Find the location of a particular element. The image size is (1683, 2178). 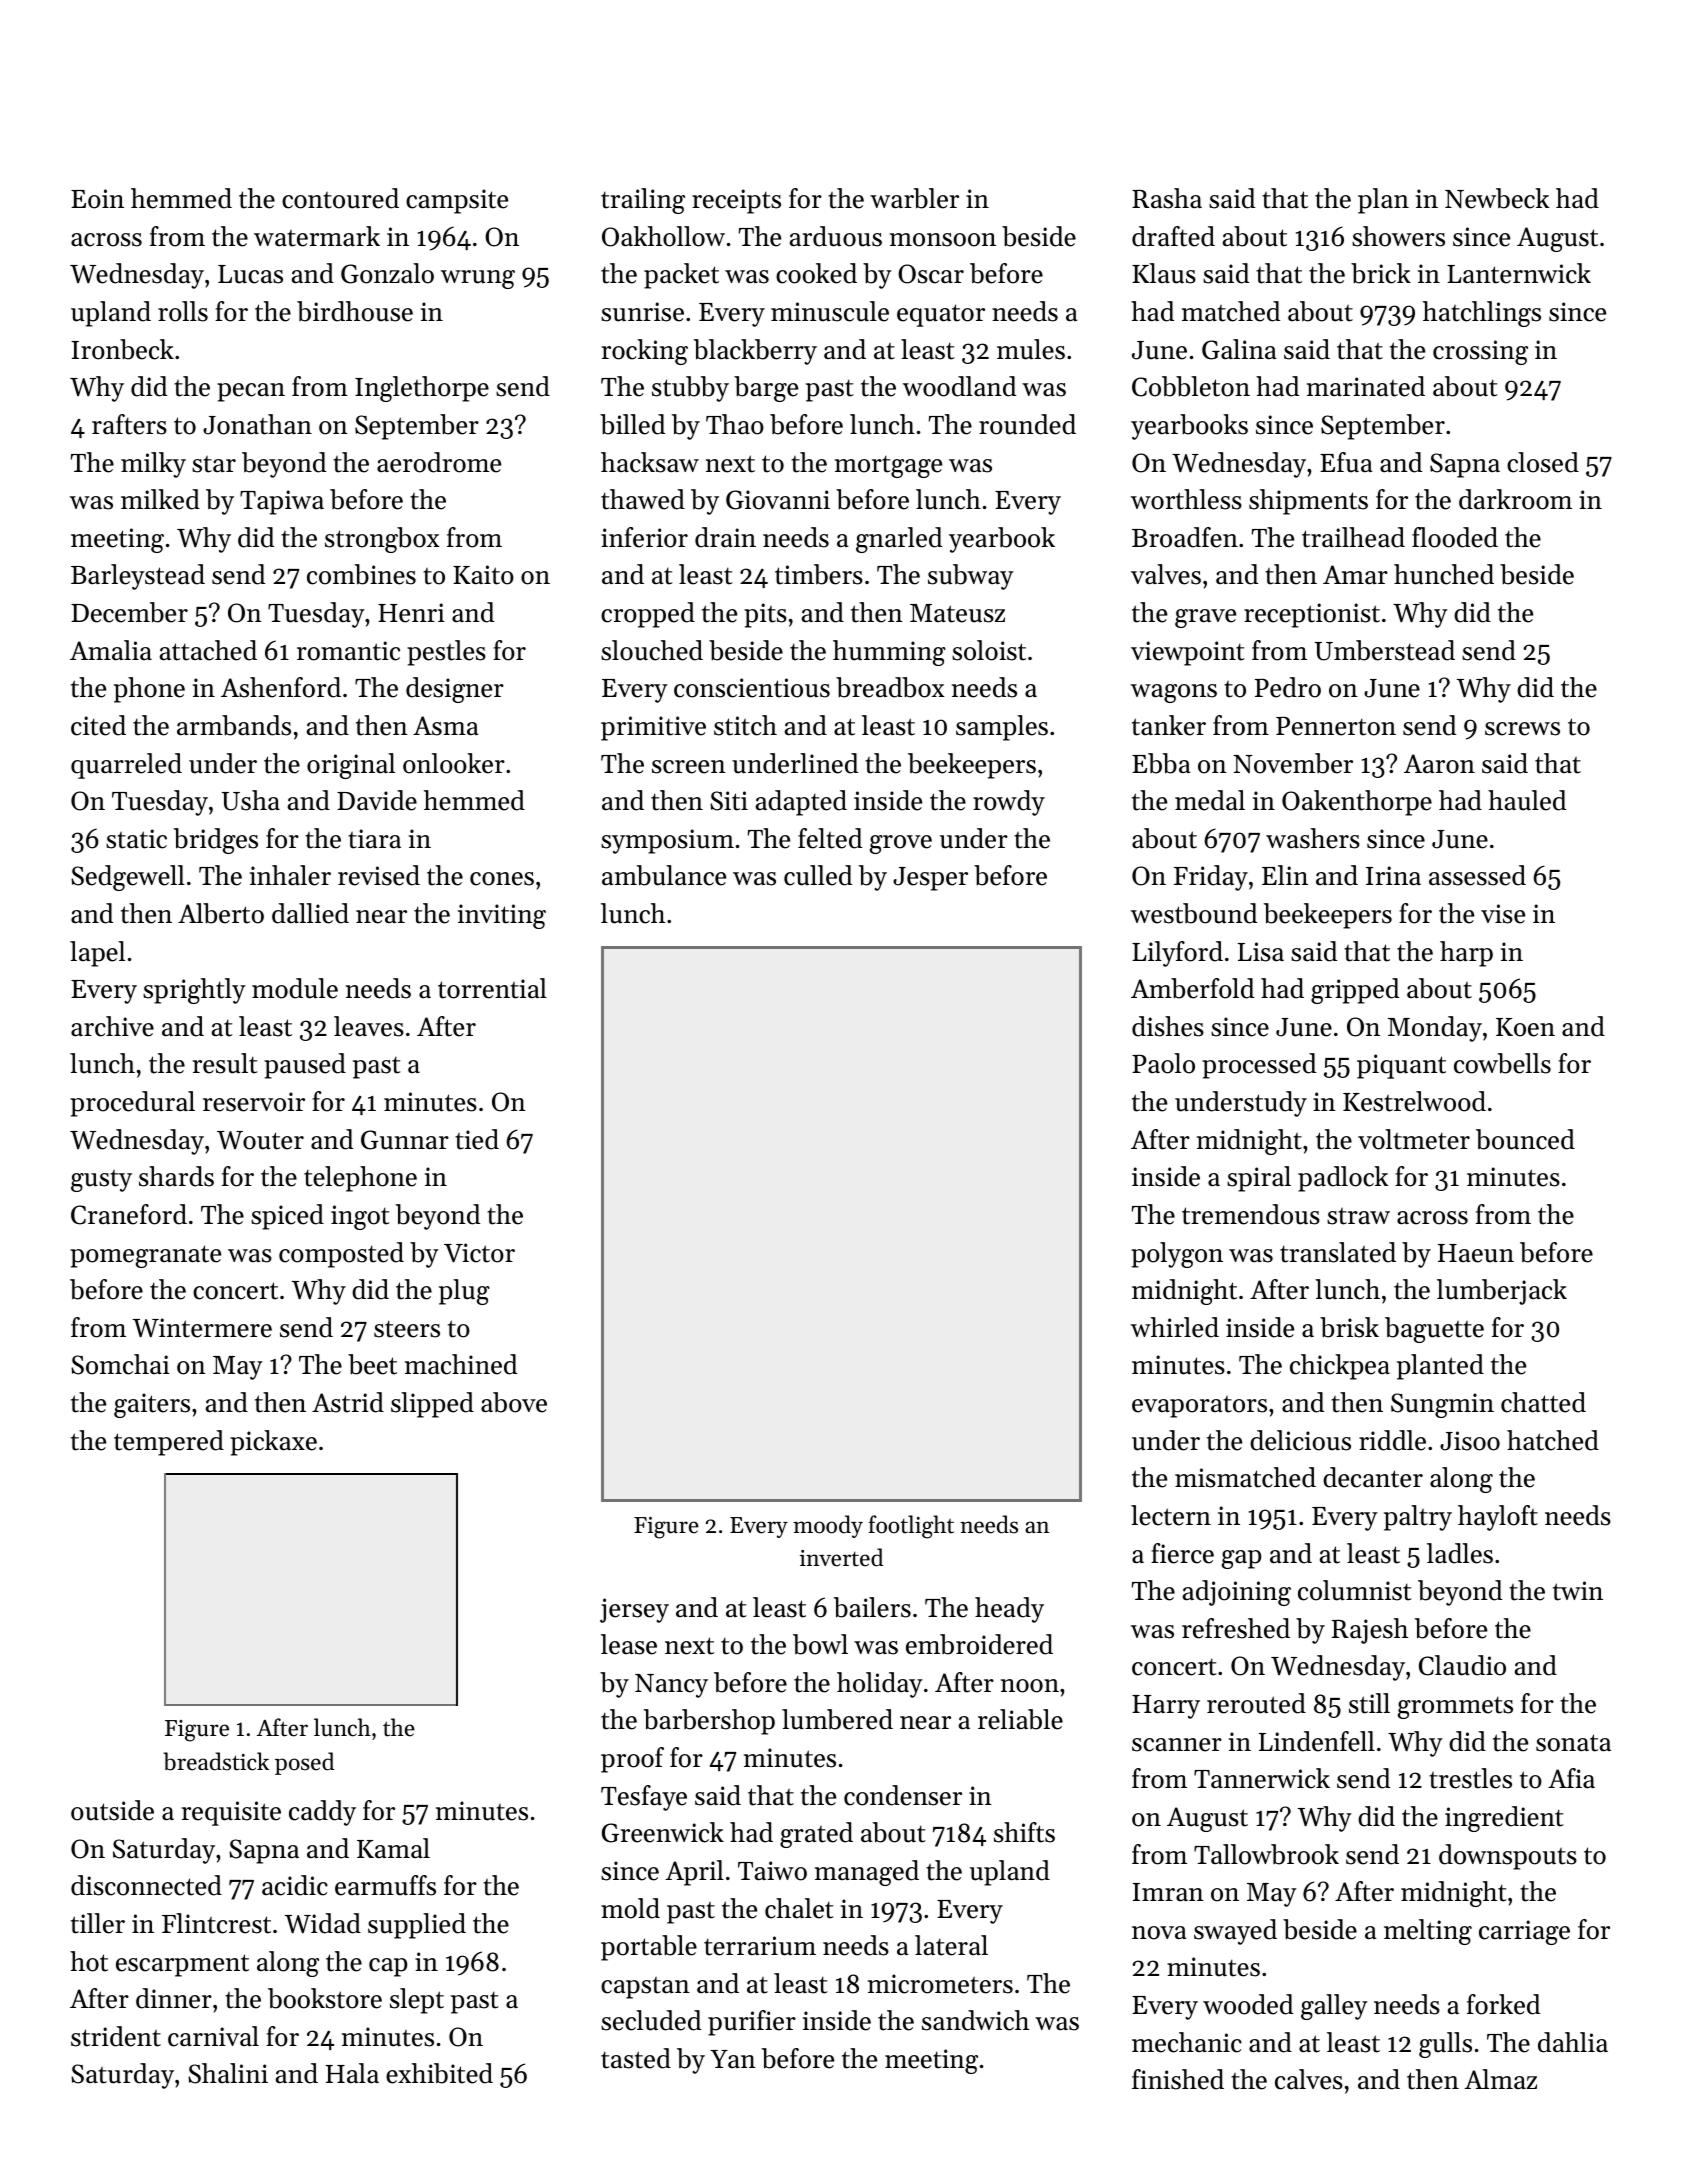

calves is located at coordinates (1309, 2079).
